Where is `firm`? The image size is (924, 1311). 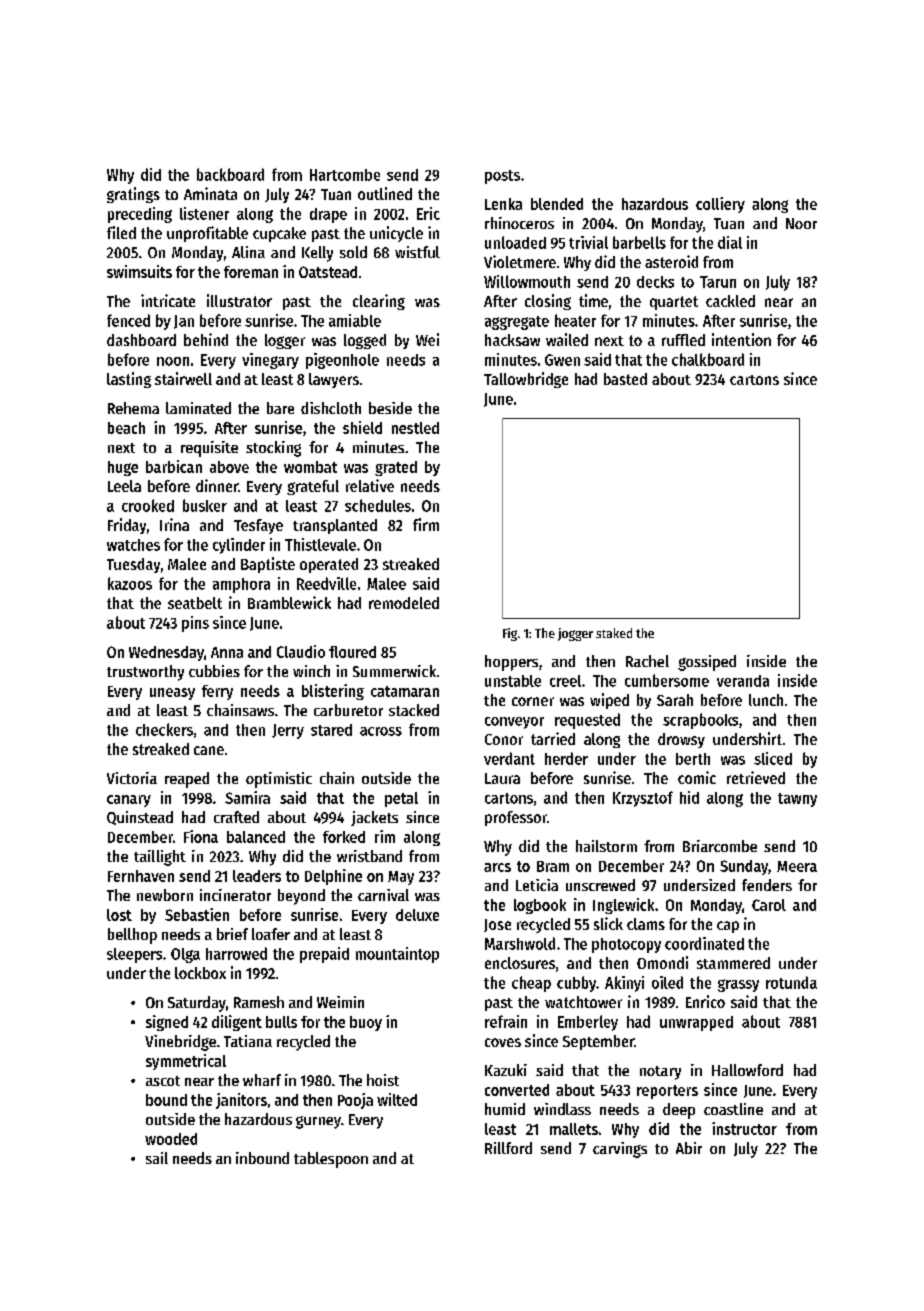 firm is located at coordinates (426, 524).
